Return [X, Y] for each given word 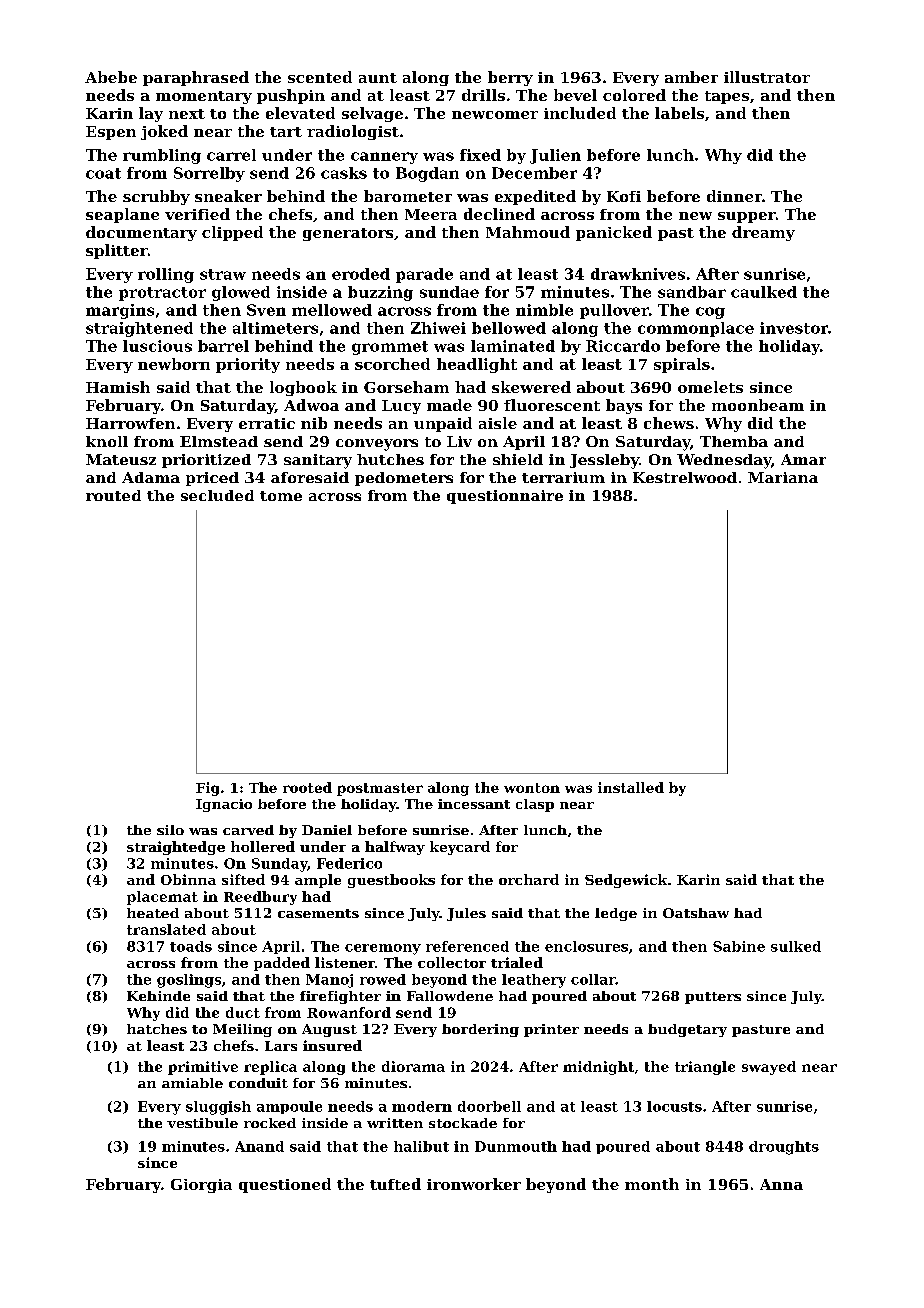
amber [691, 77]
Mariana [783, 477]
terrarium [563, 477]
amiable [192, 1083]
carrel [231, 155]
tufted [395, 1184]
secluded [217, 495]
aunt [378, 78]
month [652, 1184]
